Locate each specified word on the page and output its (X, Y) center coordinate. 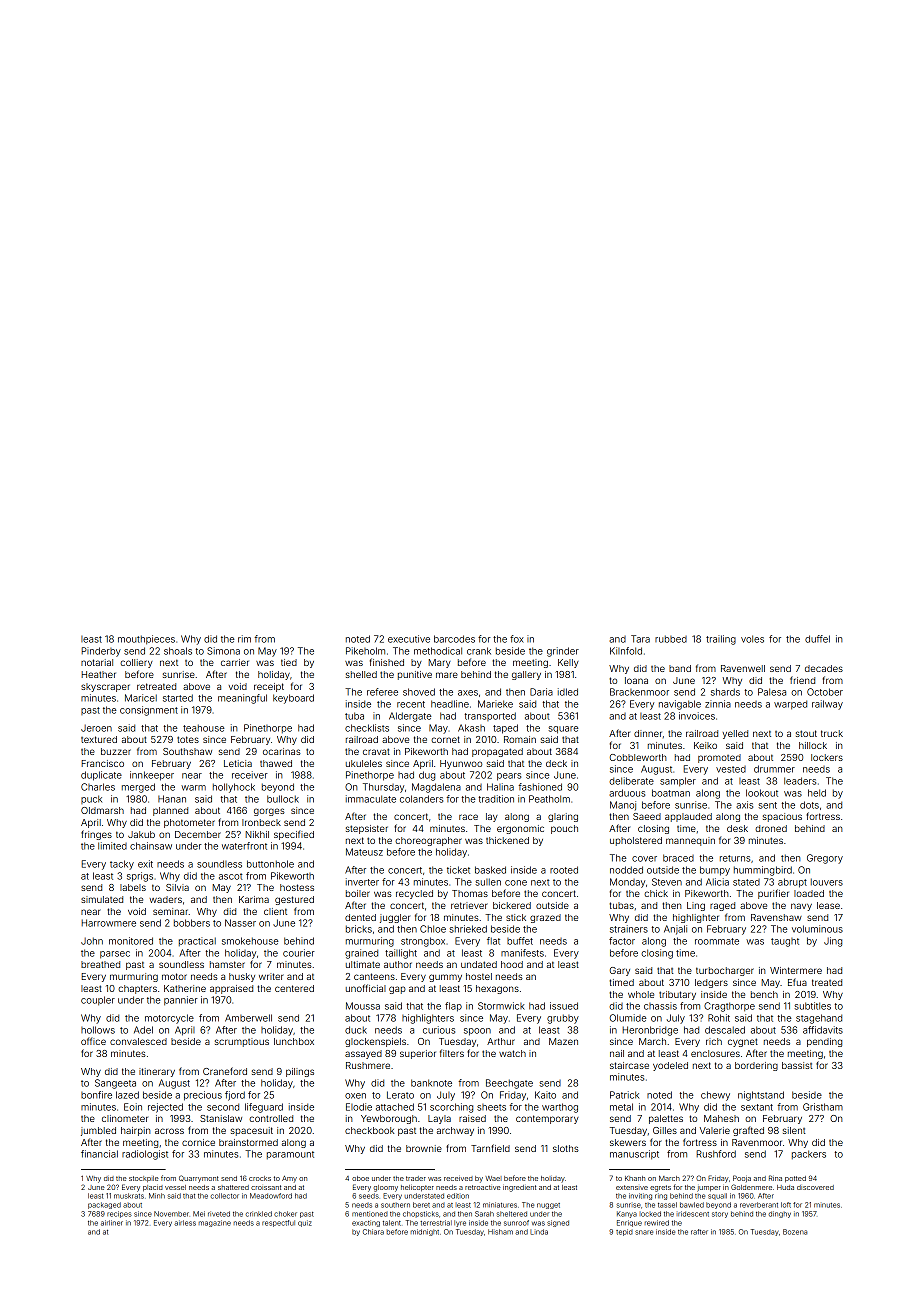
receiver (250, 775)
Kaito (545, 1095)
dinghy (779, 1214)
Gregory (825, 859)
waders (165, 899)
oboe (360, 1178)
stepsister (367, 829)
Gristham (823, 1107)
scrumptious (242, 1042)
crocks (260, 1178)
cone (516, 883)
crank (479, 651)
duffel (817, 639)
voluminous (817, 929)
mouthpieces (146, 640)
